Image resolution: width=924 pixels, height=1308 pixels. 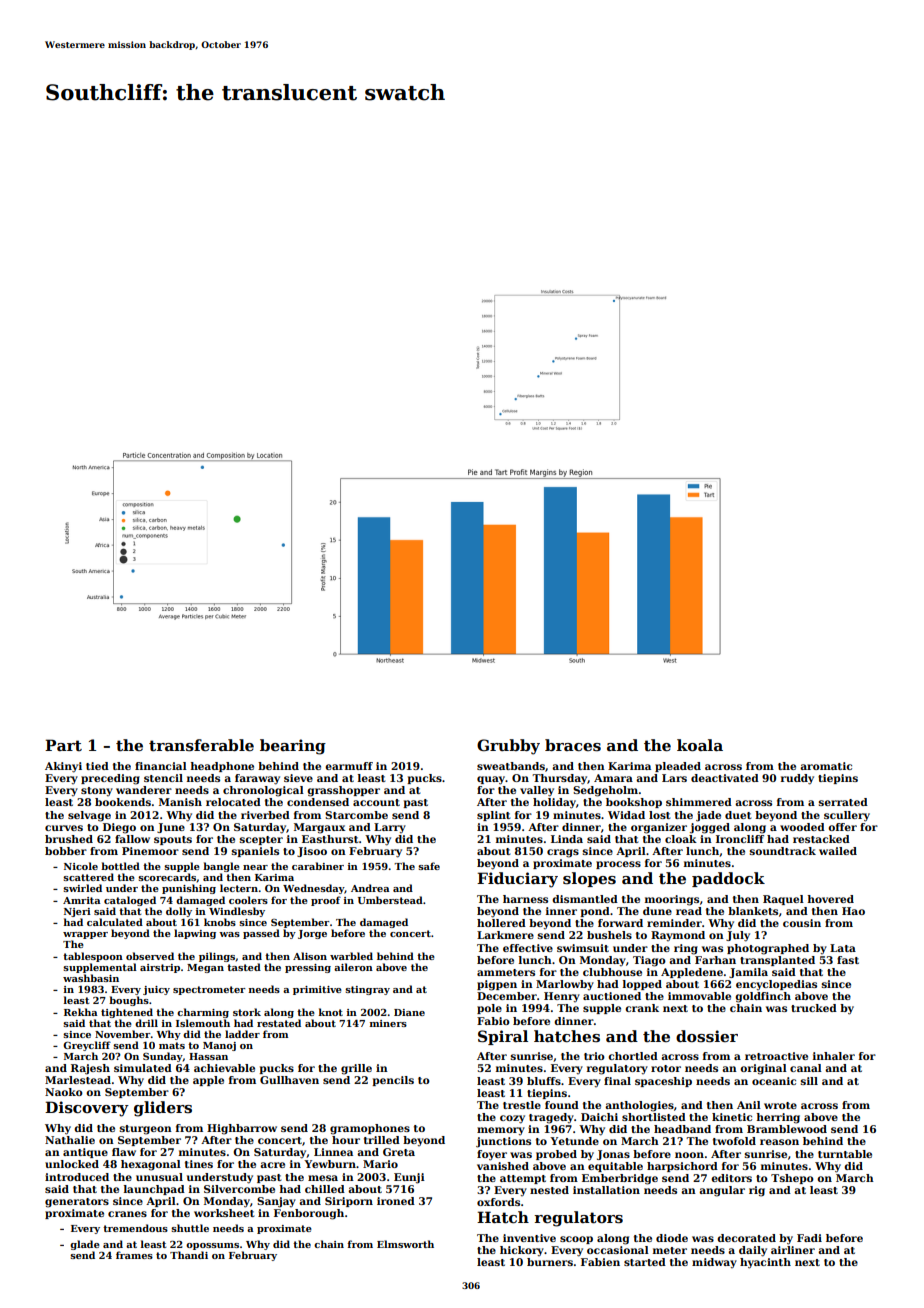 I want to click on koala, so click(x=700, y=745).
